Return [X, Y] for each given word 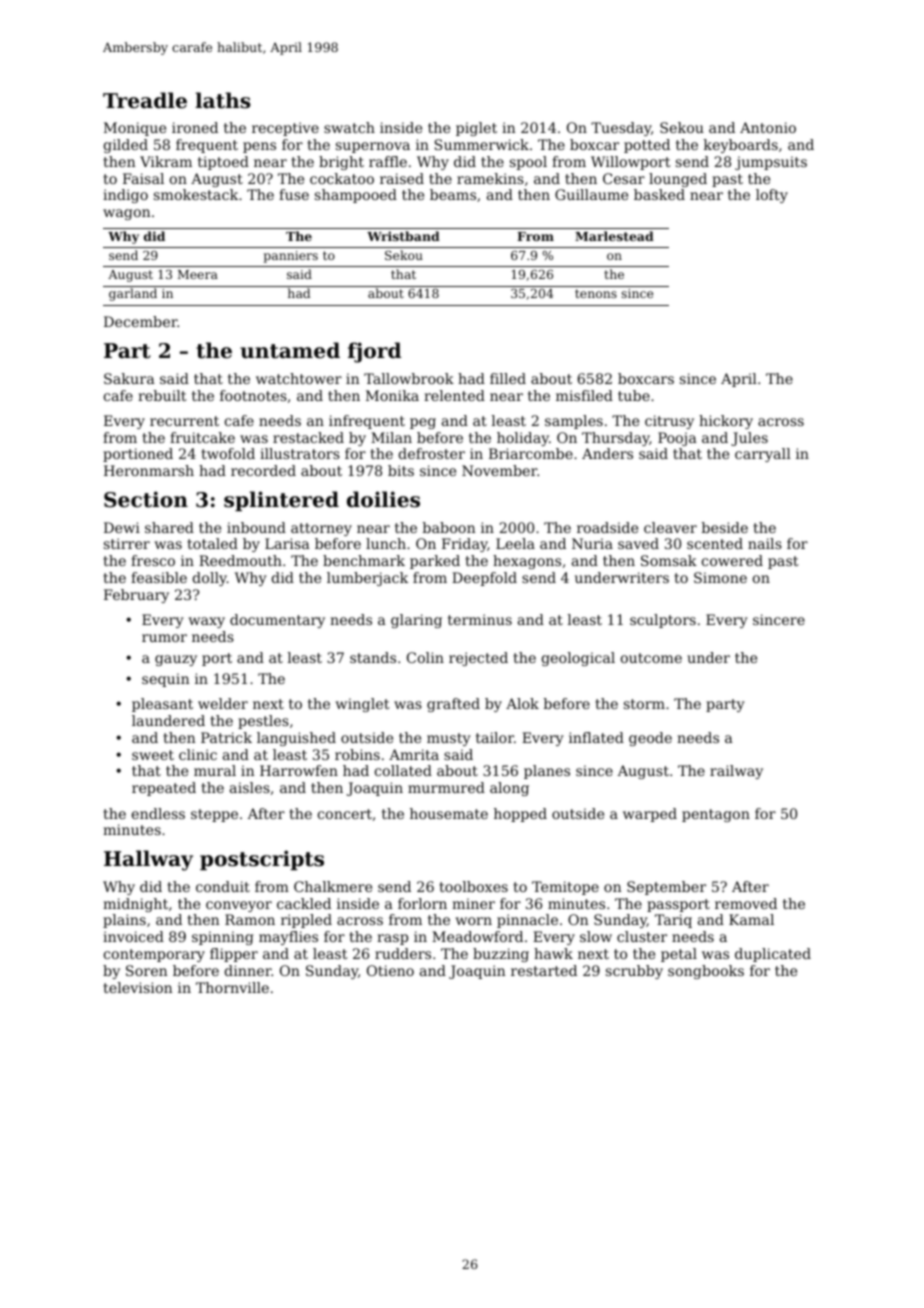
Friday [465, 545]
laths [223, 100]
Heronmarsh [149, 470]
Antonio [768, 127]
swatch [349, 127]
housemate [449, 813]
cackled [304, 903]
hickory [726, 422]
